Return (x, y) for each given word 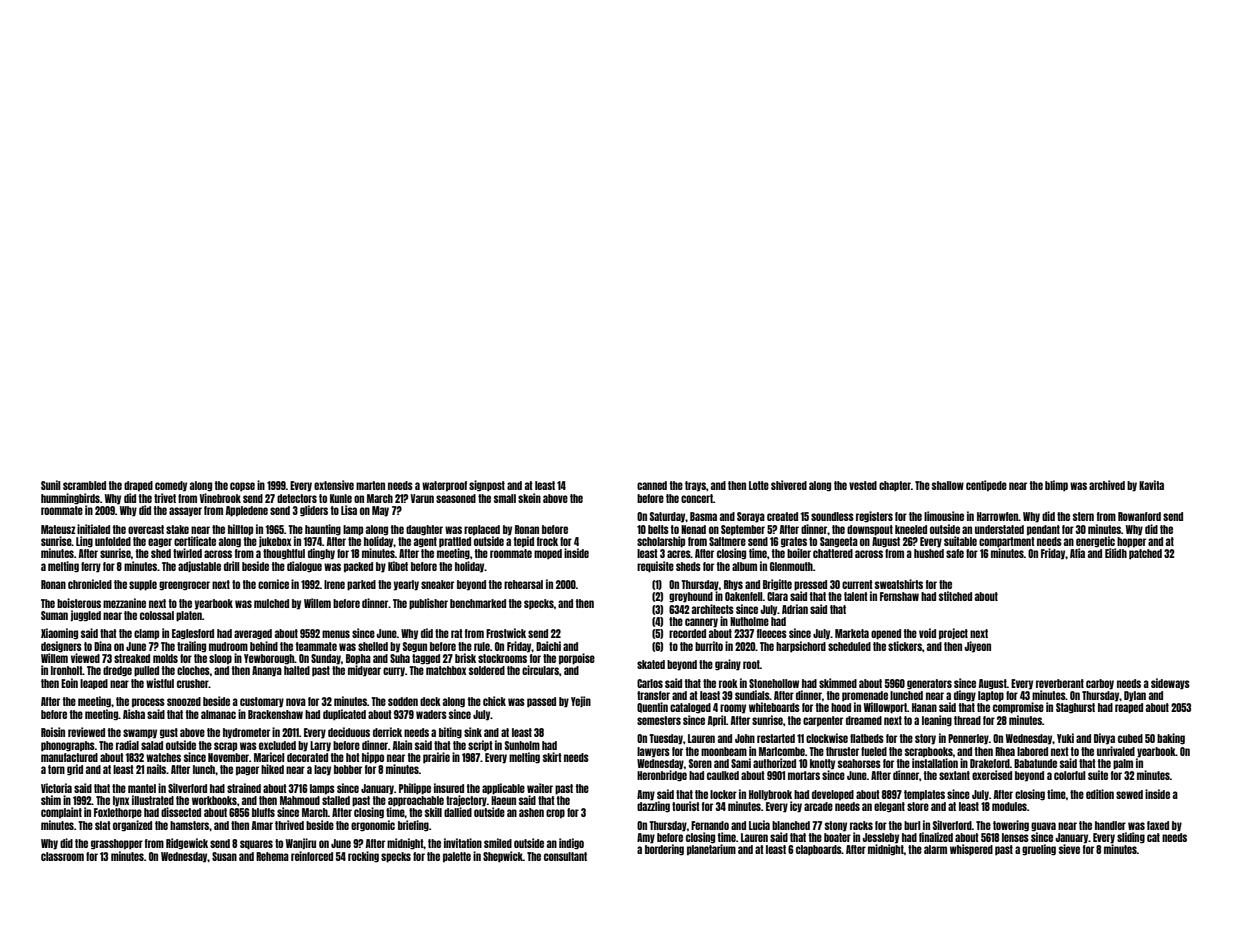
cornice (273, 584)
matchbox (446, 670)
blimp (1056, 486)
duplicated (344, 715)
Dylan (1135, 696)
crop (555, 814)
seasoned (456, 498)
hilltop (240, 530)
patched (1145, 554)
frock (547, 541)
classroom (62, 856)
